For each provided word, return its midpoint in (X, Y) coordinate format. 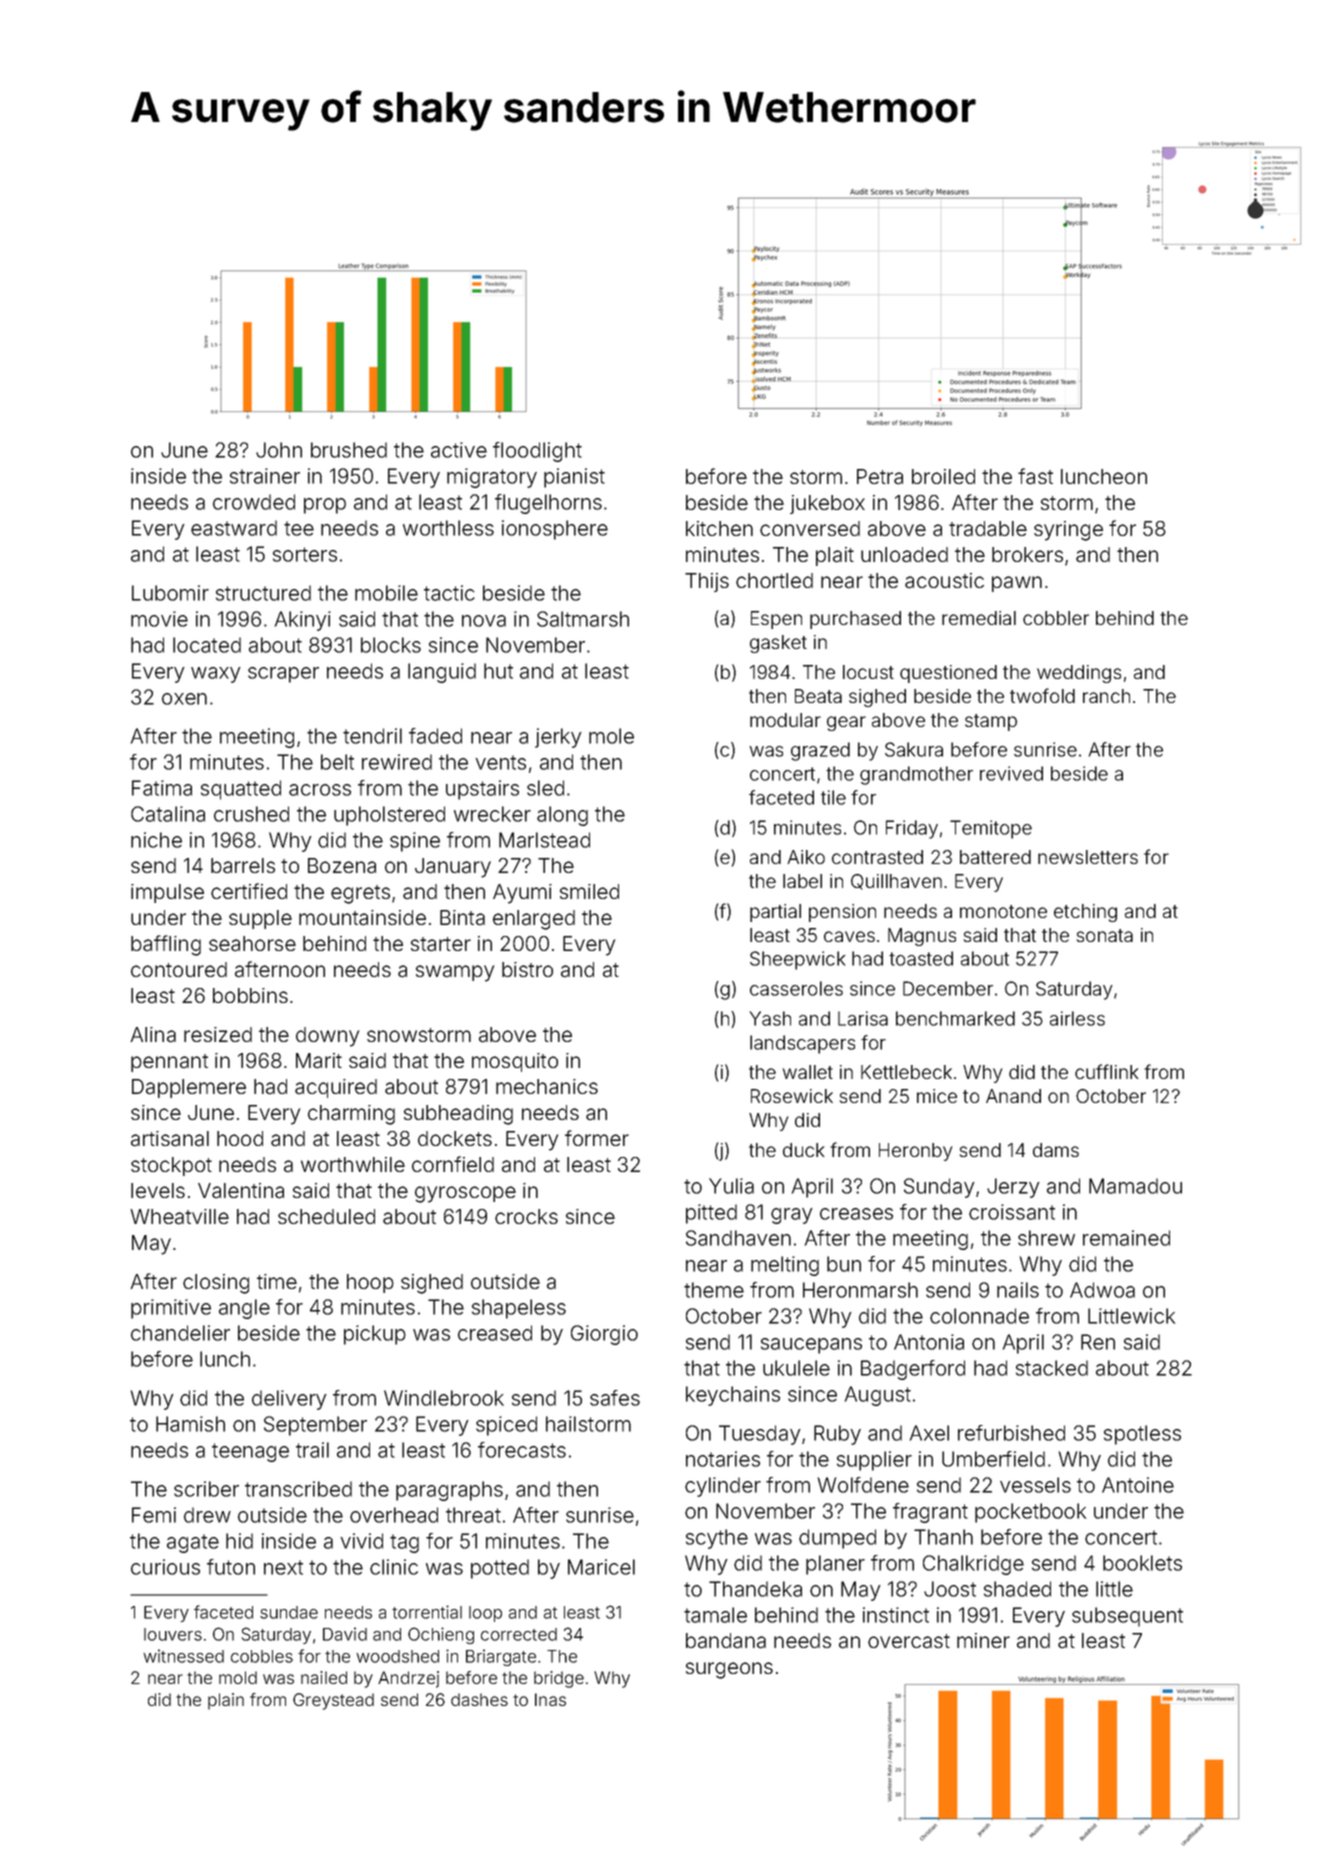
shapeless (519, 1309)
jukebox (827, 504)
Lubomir (170, 593)
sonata (1105, 935)
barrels (243, 866)
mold (238, 1677)
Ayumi (522, 894)
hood (240, 1138)
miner (983, 1640)
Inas (550, 1699)
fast (1035, 476)
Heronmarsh (860, 1290)
